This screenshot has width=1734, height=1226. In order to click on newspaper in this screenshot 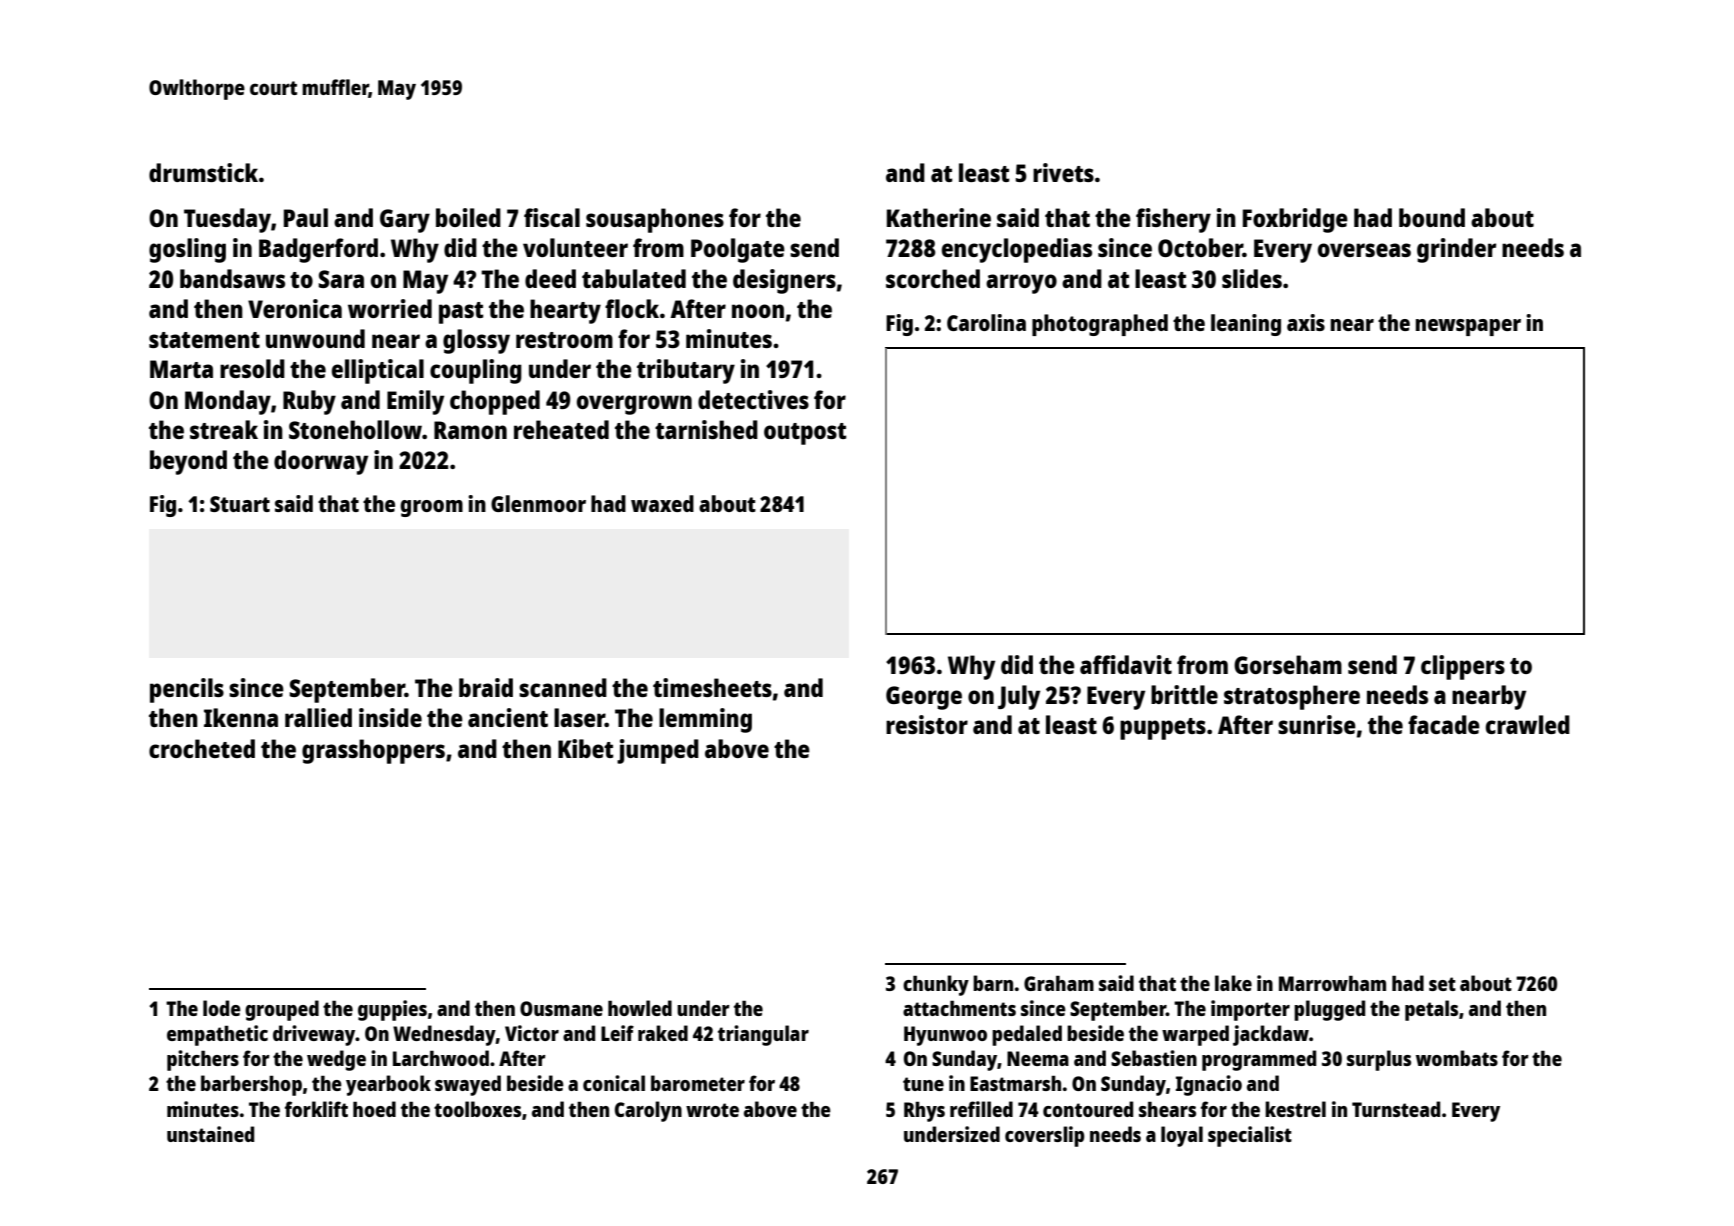, I will do `click(1468, 327)`.
